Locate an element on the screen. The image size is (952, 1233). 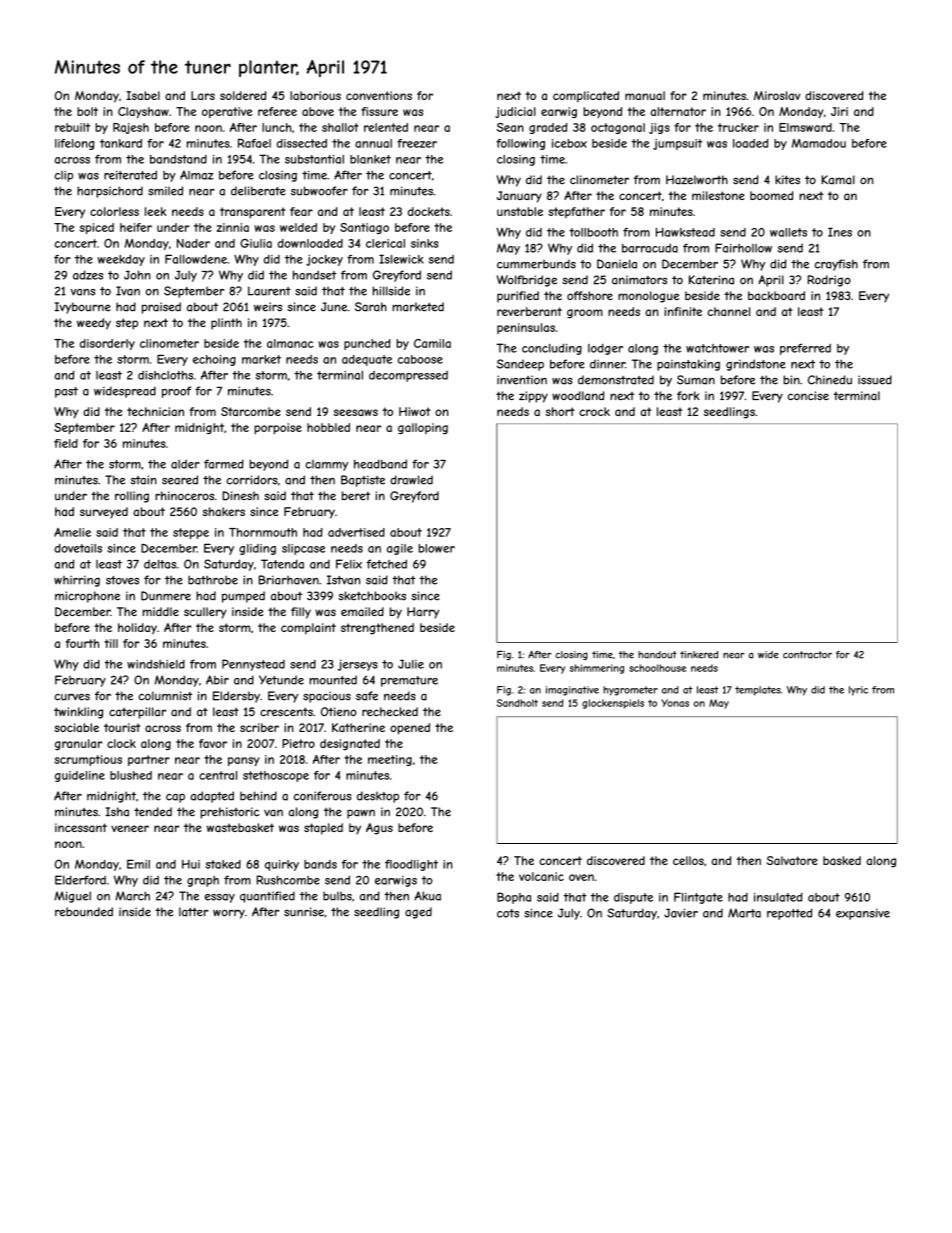
tinkered is located at coordinates (699, 655).
